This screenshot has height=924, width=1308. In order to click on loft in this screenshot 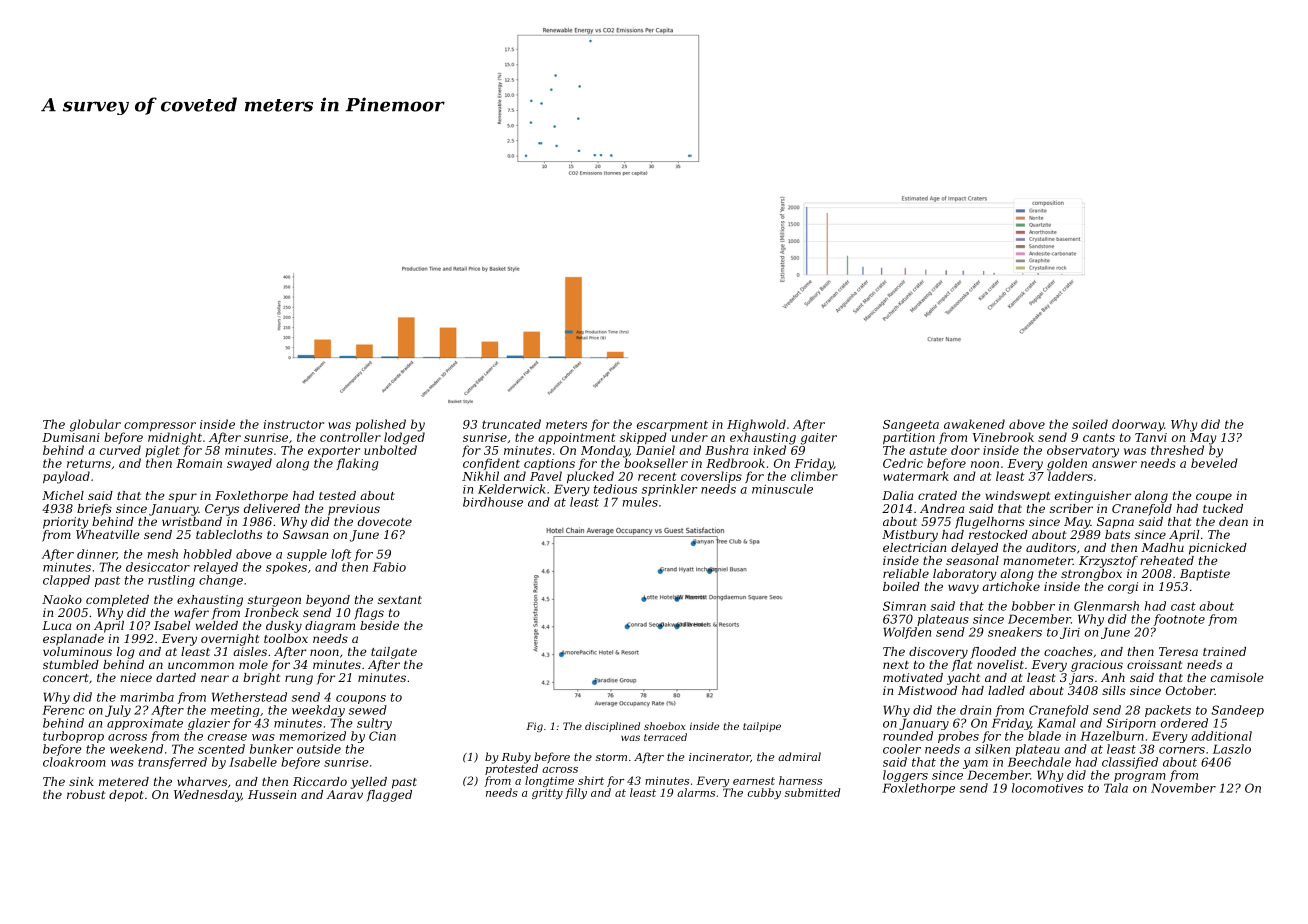, I will do `click(341, 555)`.
